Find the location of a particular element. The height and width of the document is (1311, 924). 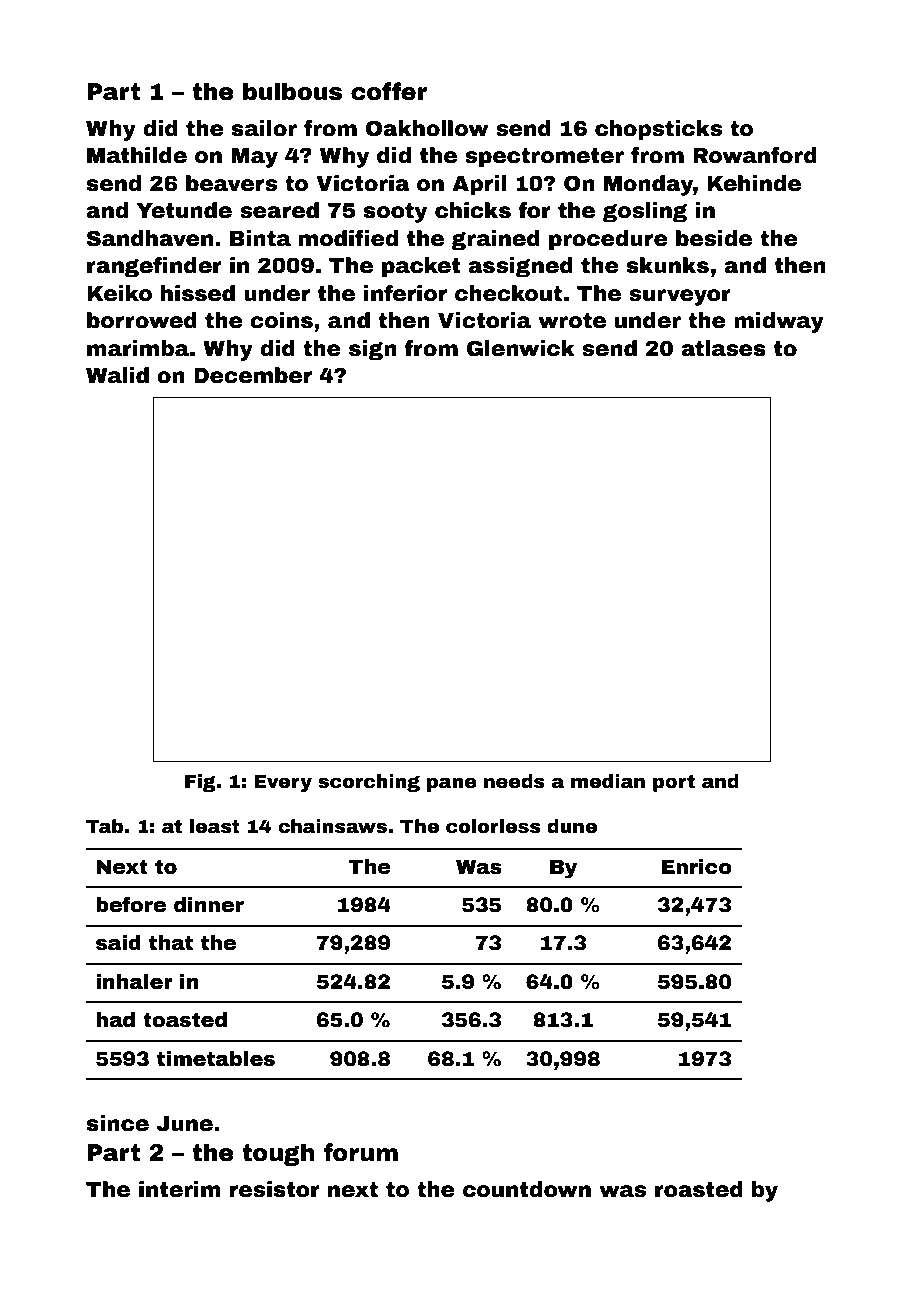

Yetunde is located at coordinates (184, 210).
